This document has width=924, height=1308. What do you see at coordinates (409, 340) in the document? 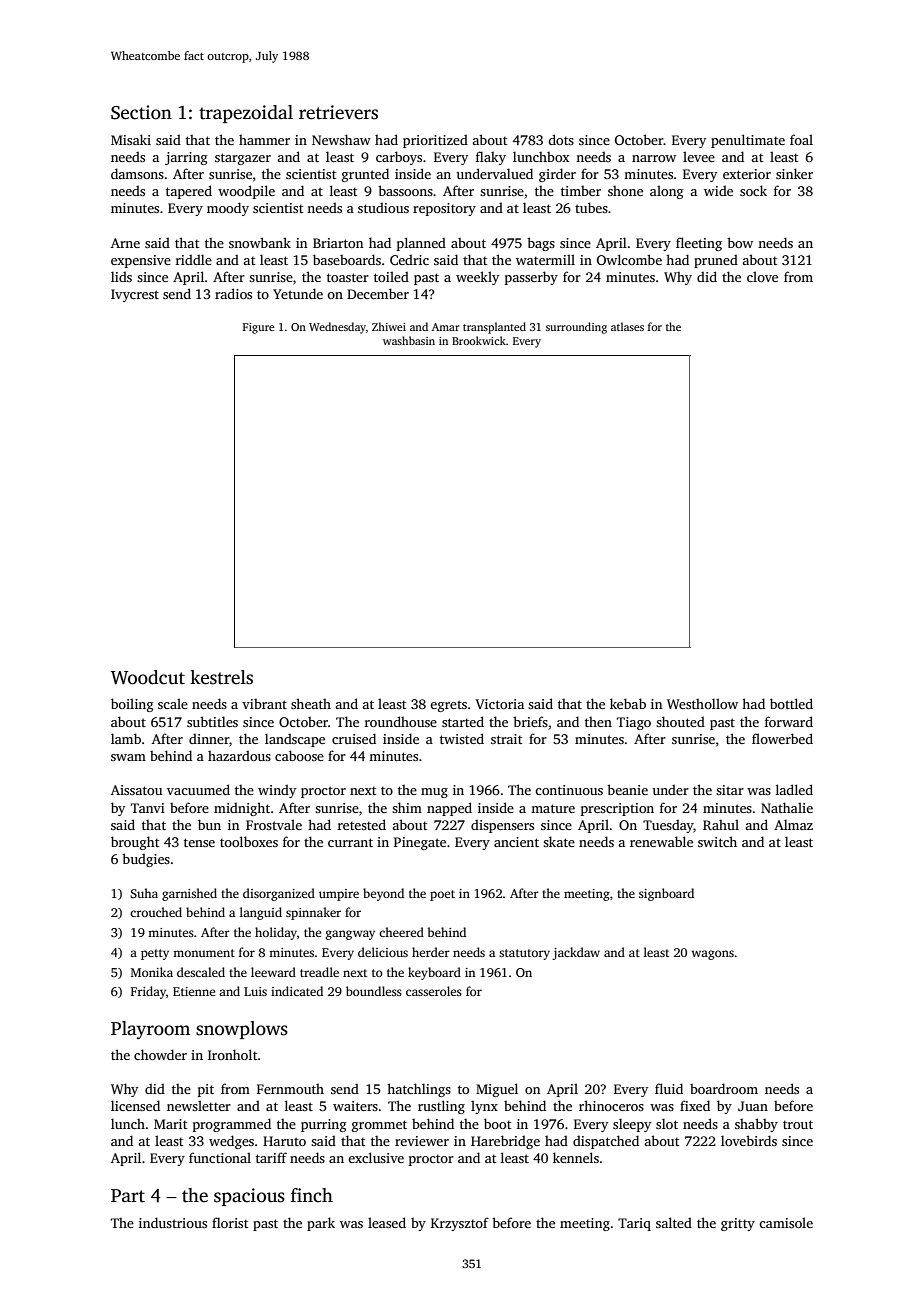
I see `washbasin` at bounding box center [409, 340].
